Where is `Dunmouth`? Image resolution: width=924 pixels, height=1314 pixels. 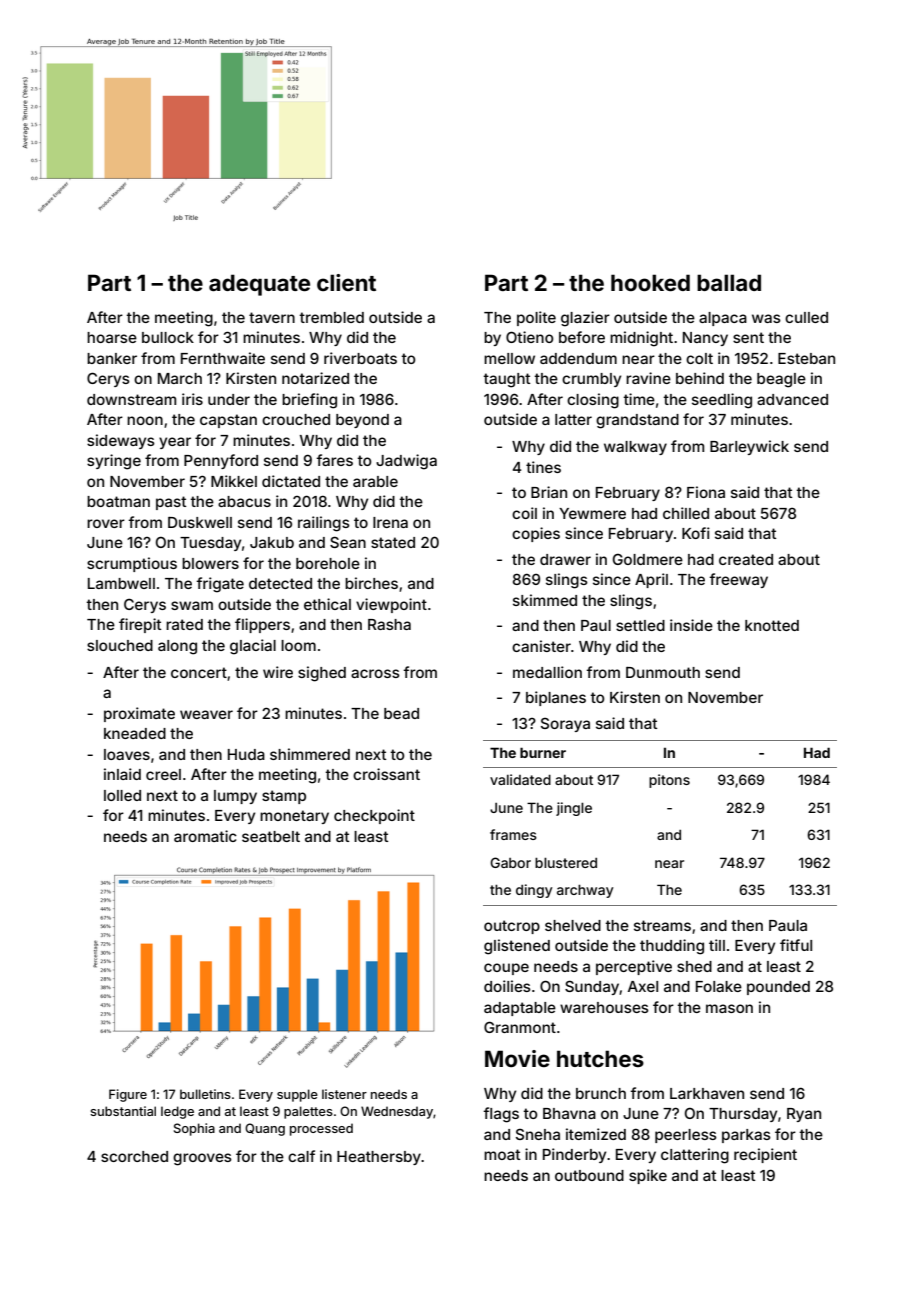 Dunmouth is located at coordinates (663, 672).
